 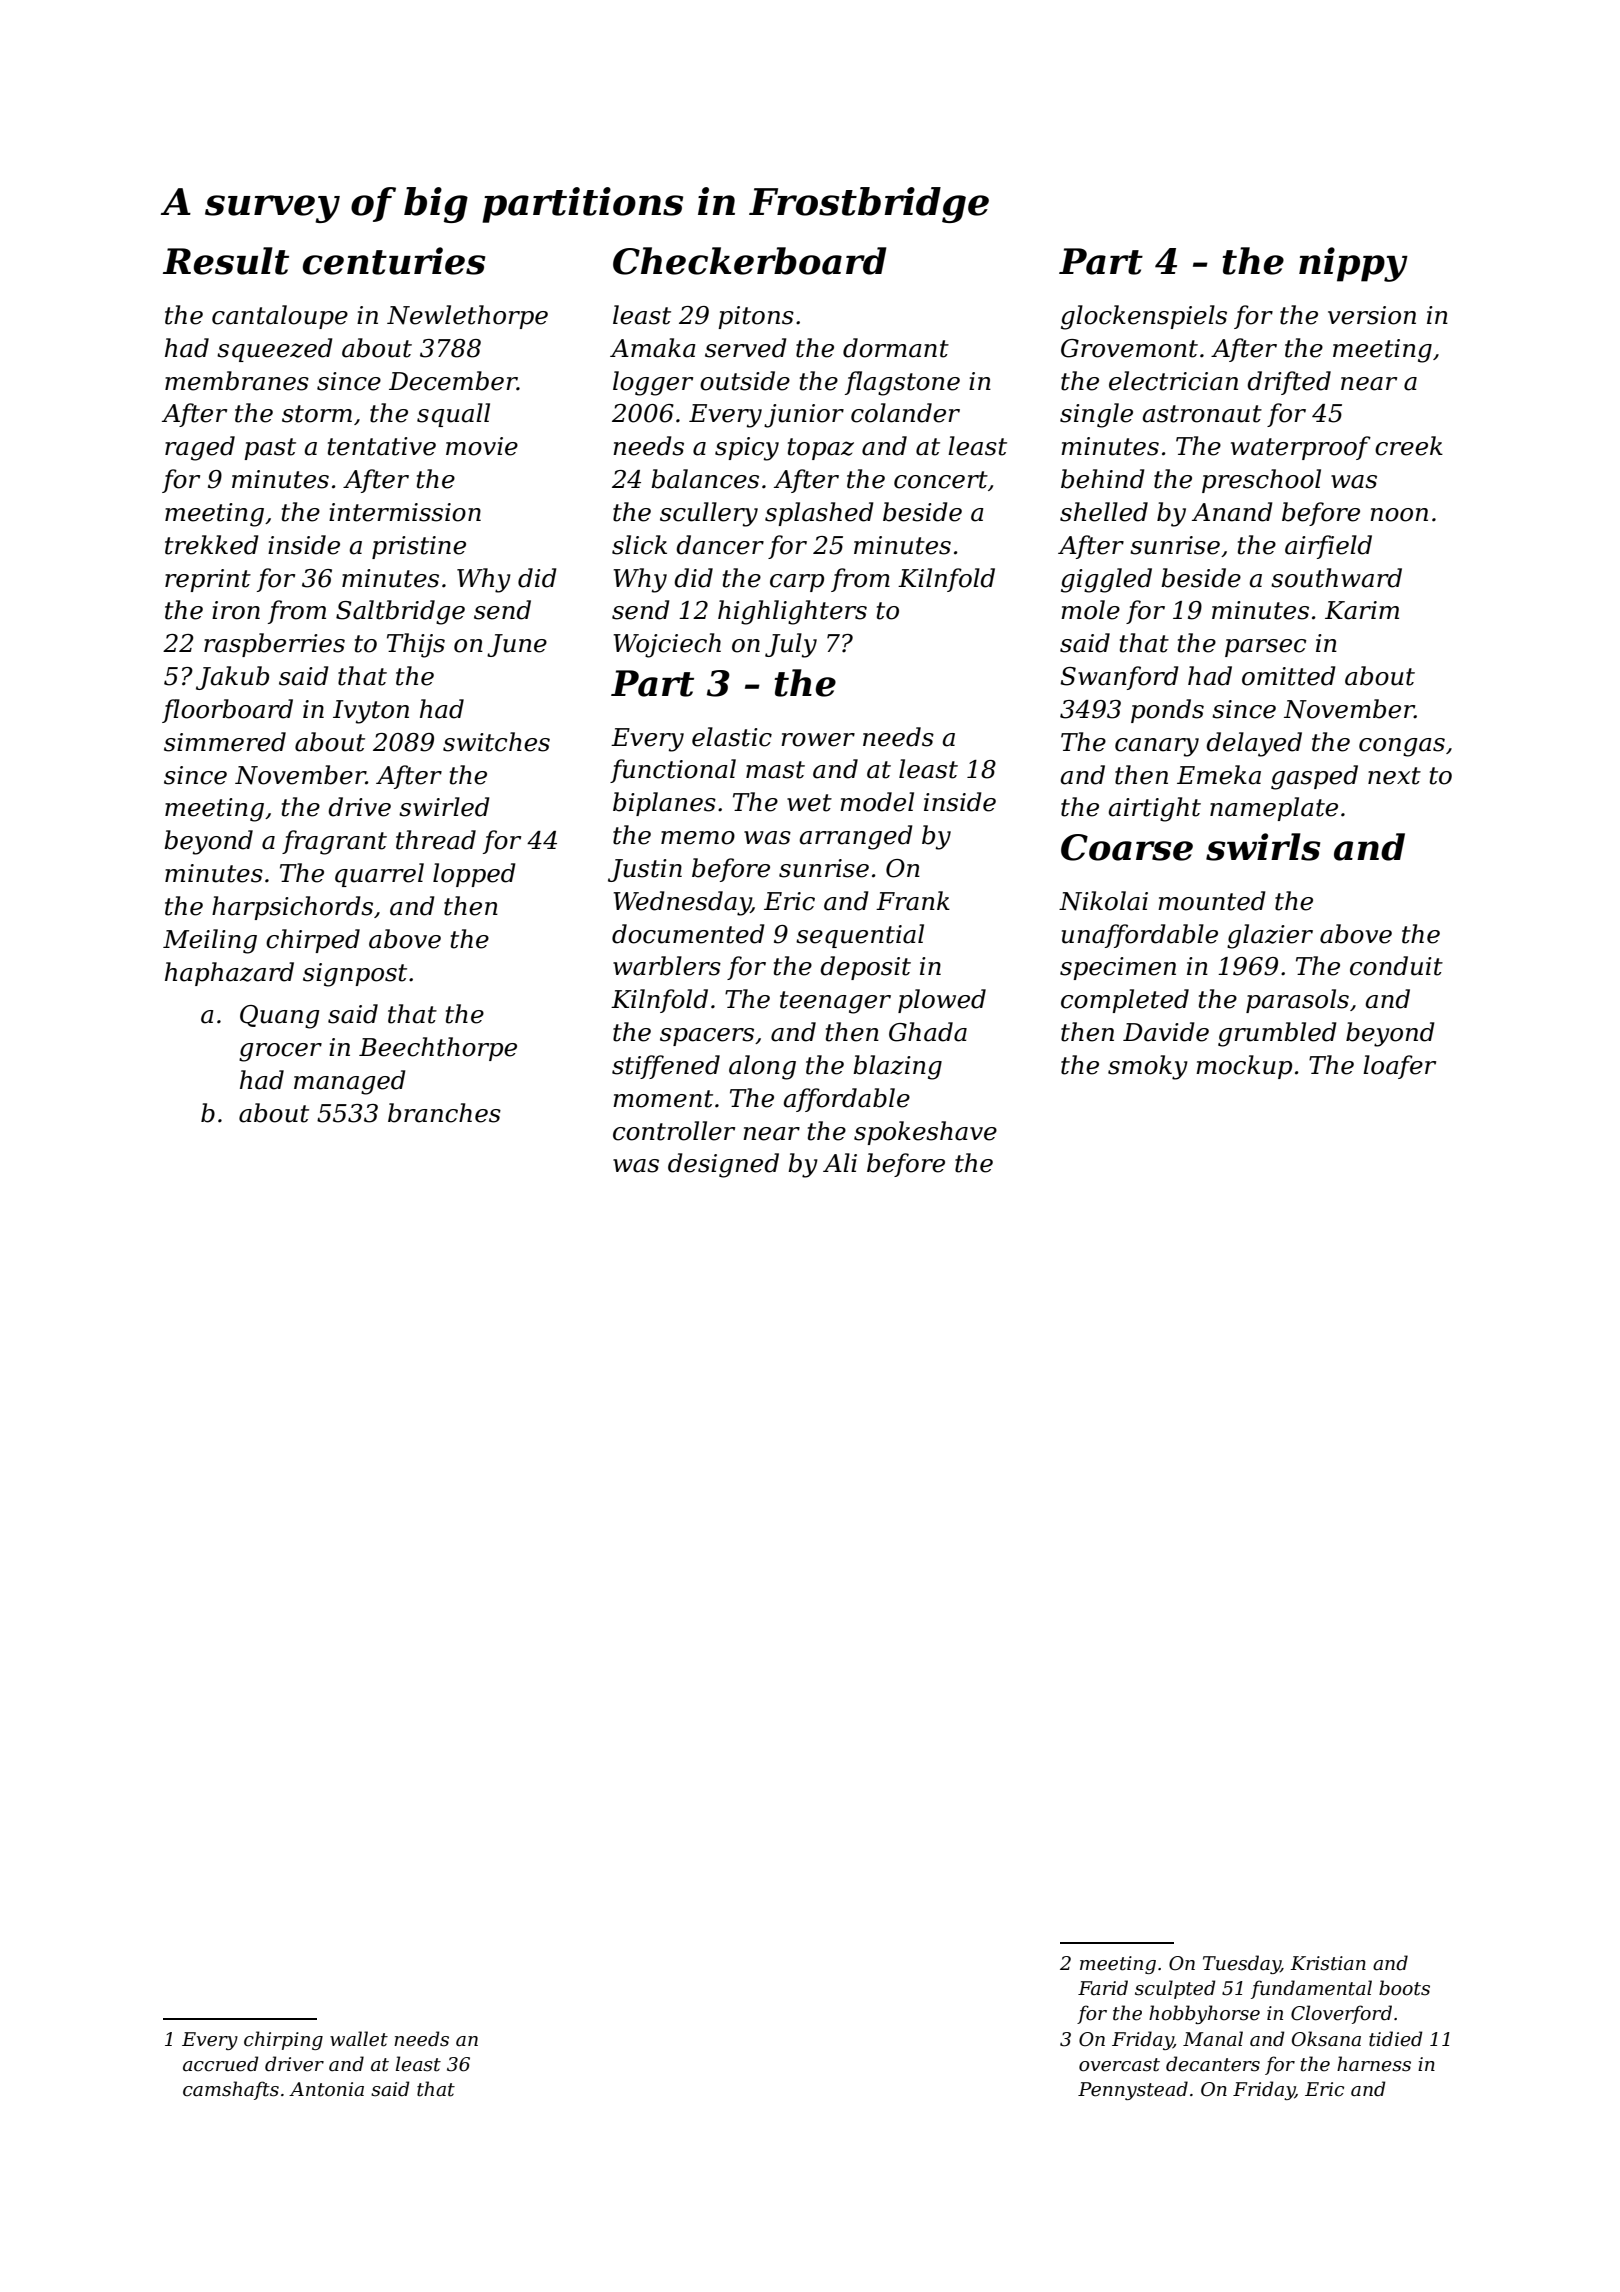 What do you see at coordinates (1396, 966) in the page?
I see `conduit` at bounding box center [1396, 966].
